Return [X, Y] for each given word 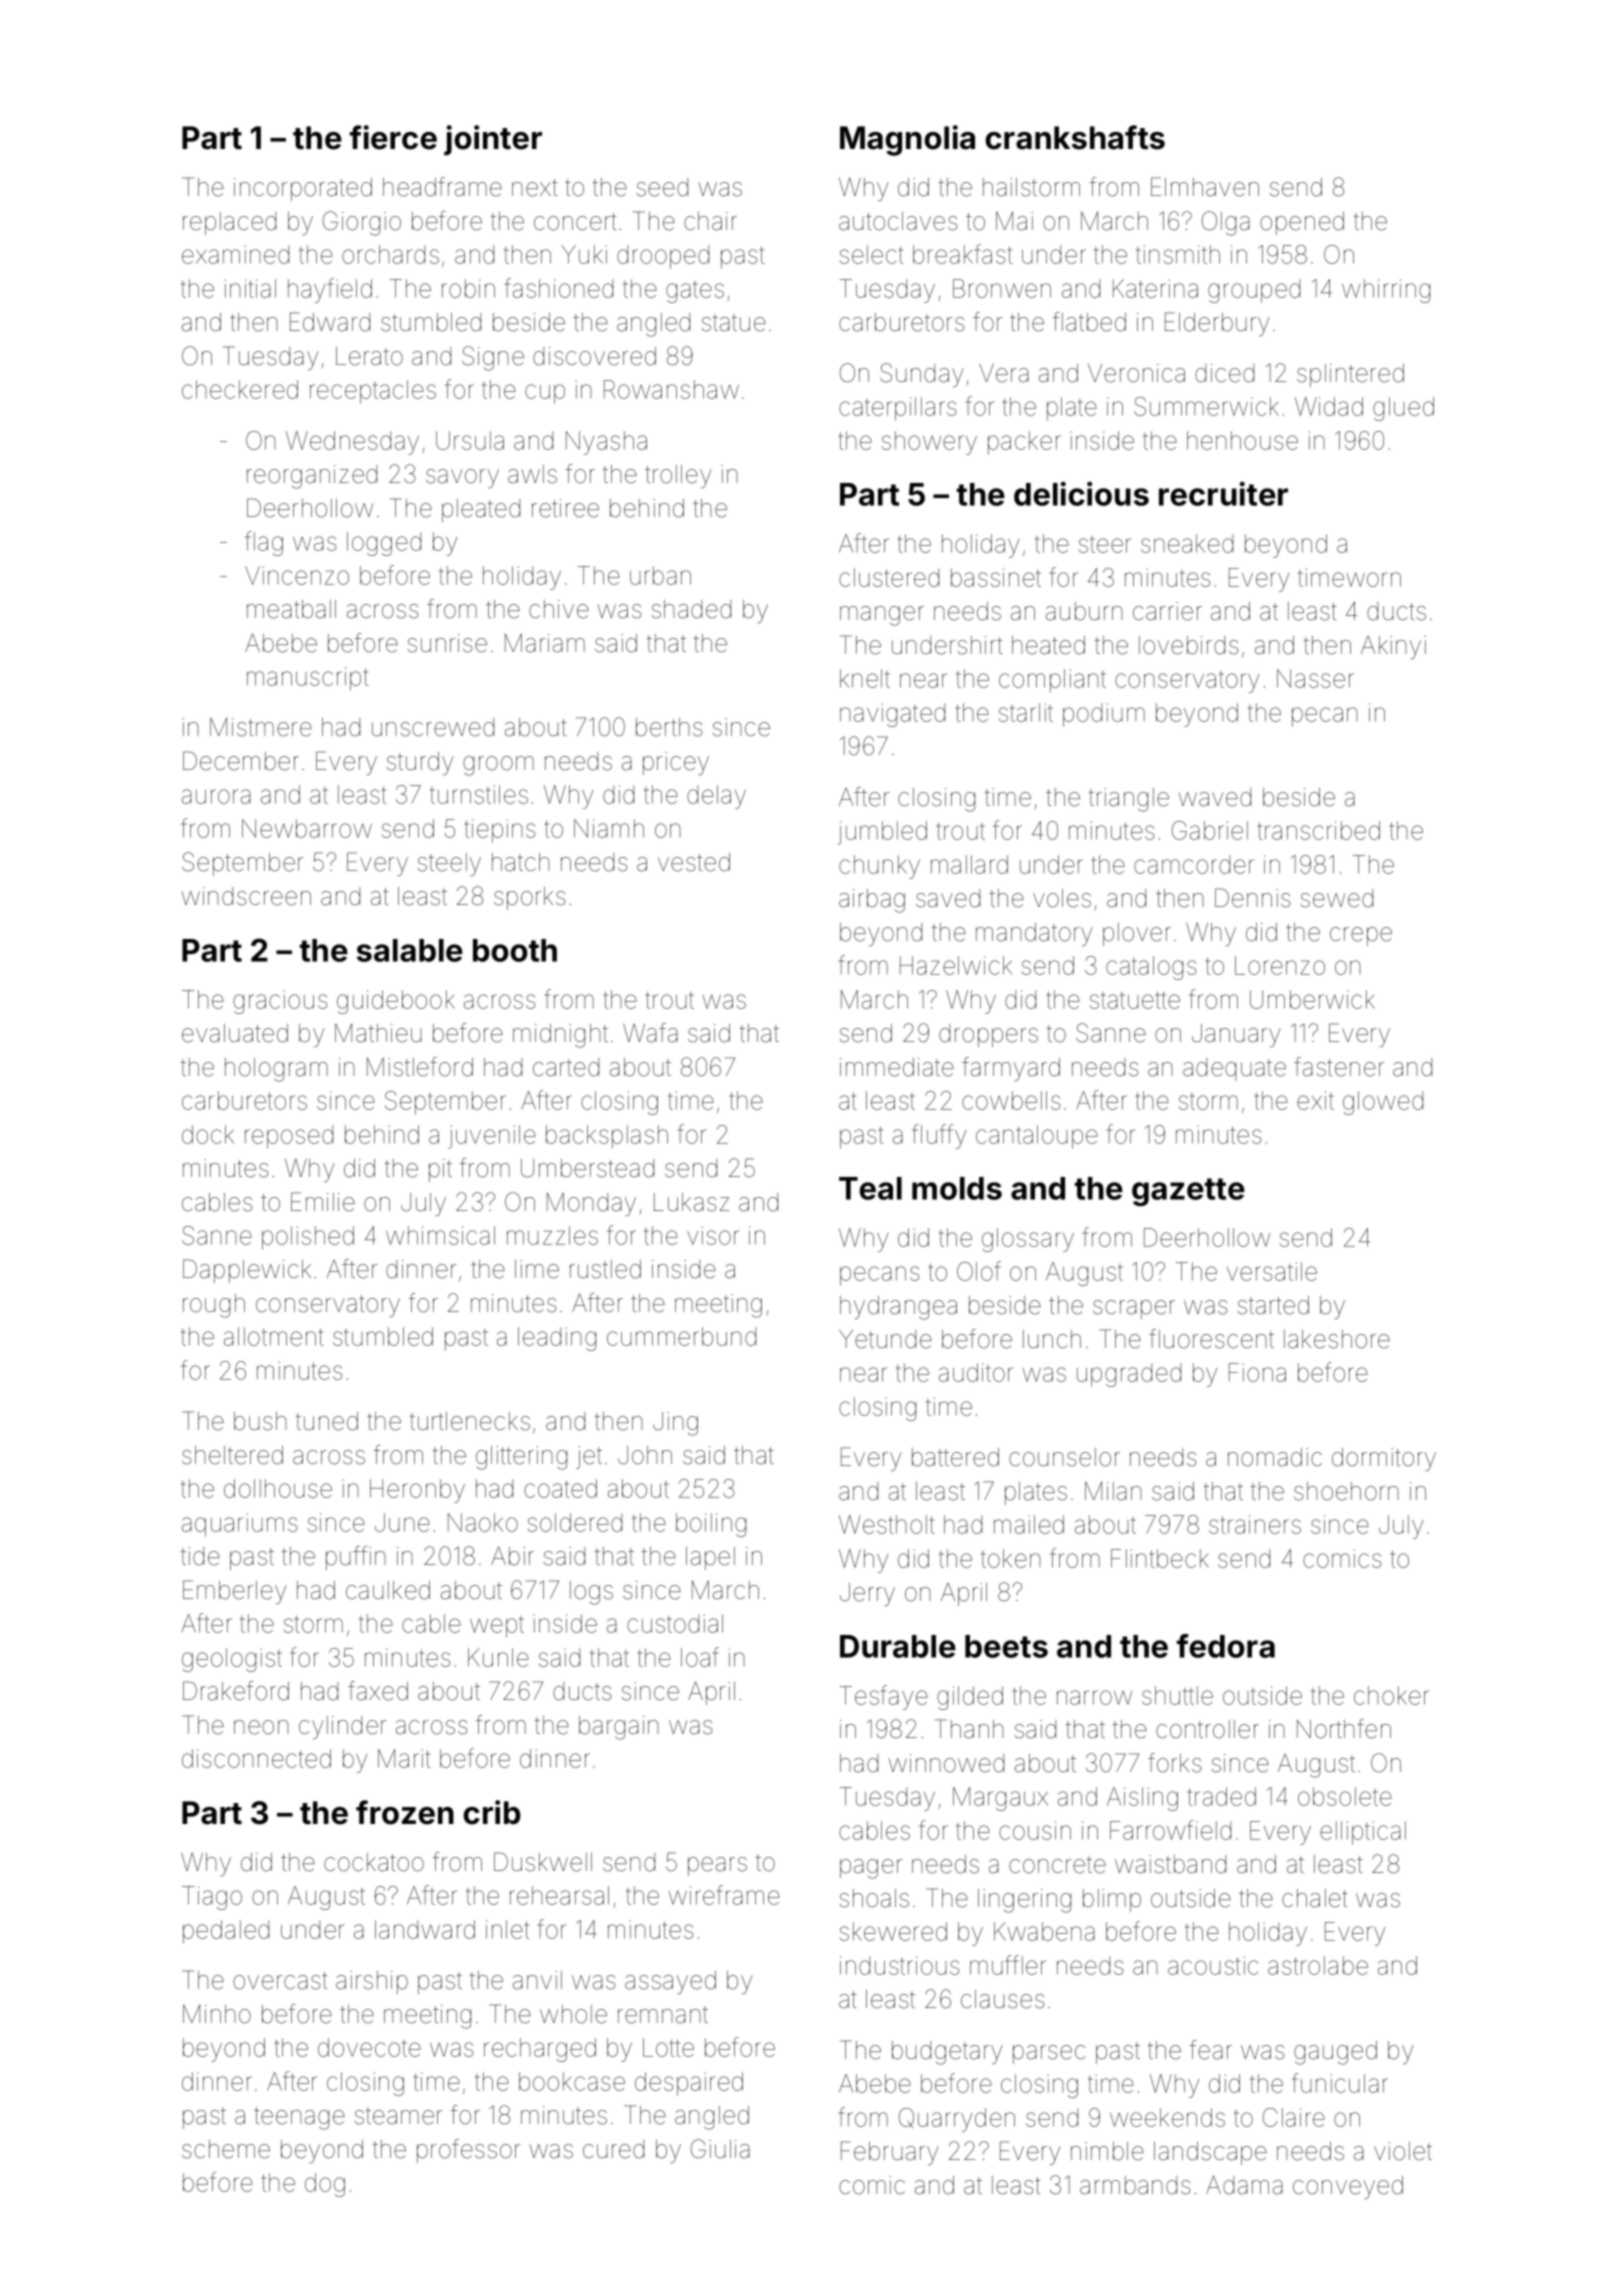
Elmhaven [1205, 187]
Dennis [1253, 898]
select [872, 254]
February [889, 2153]
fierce [393, 137]
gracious [280, 1002]
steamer [399, 2116]
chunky [879, 867]
